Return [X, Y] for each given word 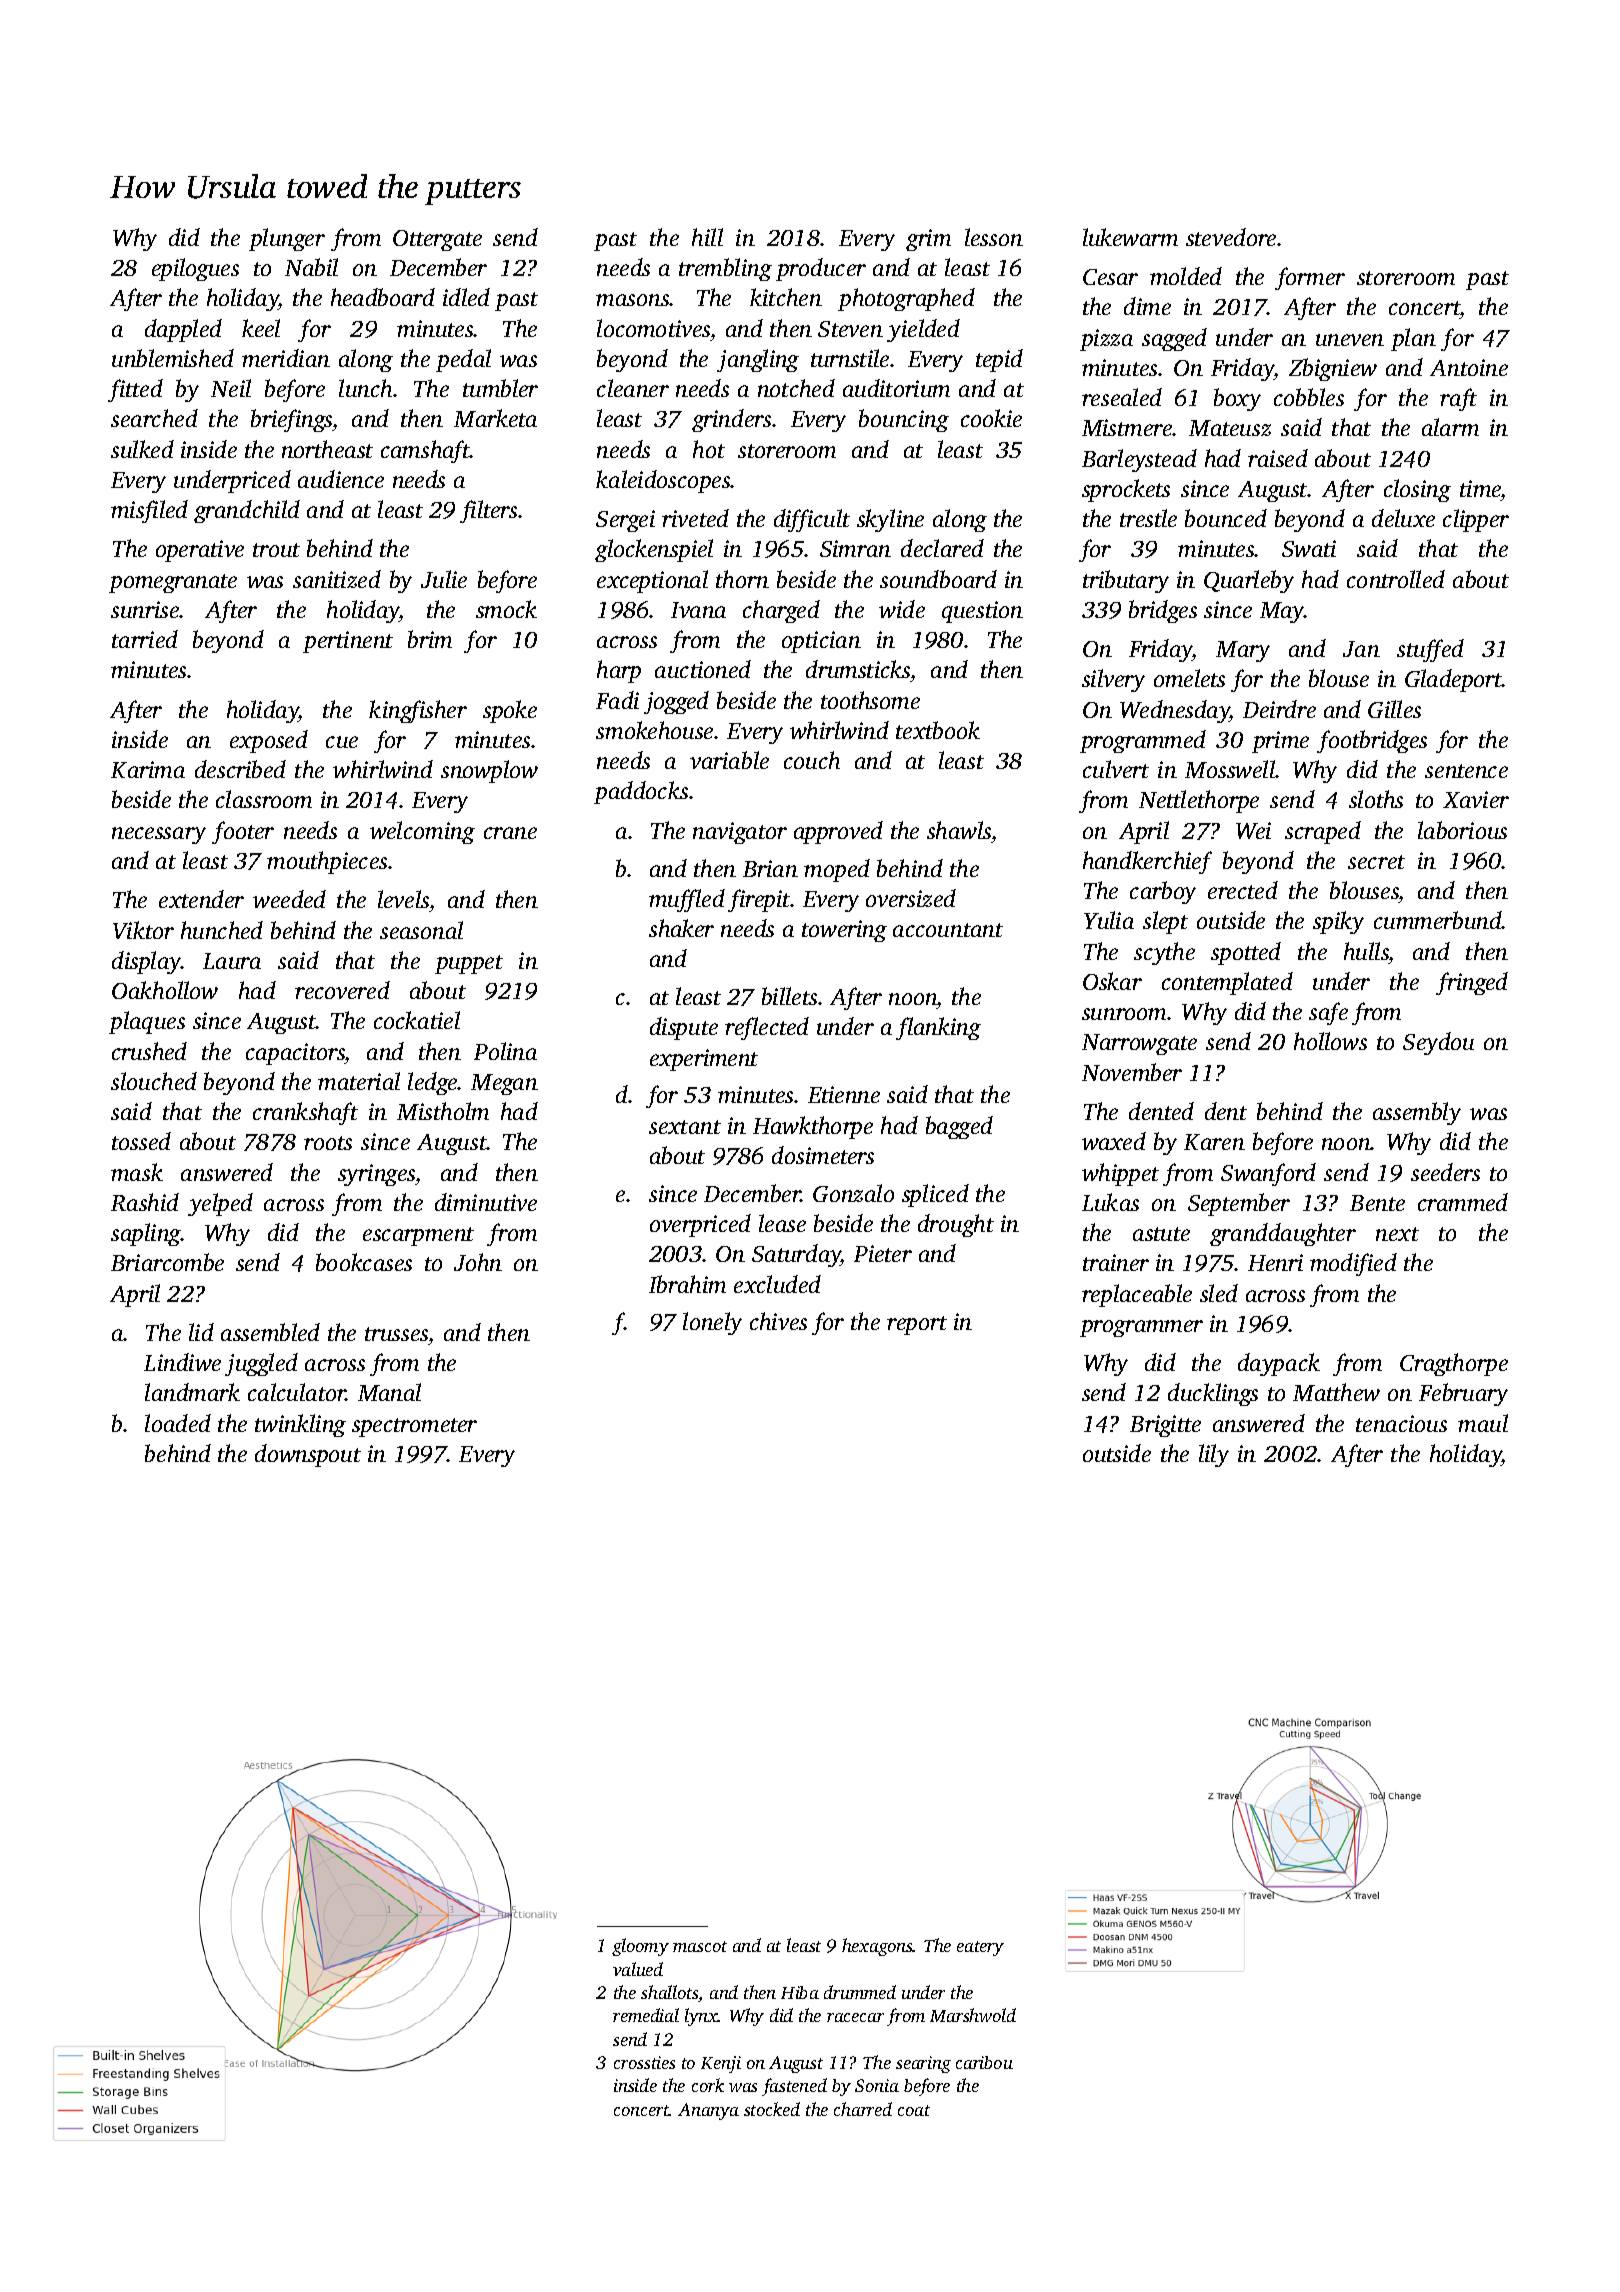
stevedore [1231, 237]
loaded [178, 1423]
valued [638, 1969]
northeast [327, 449]
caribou [984, 2062]
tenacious [1401, 1423]
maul [1483, 1423]
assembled [270, 1332]
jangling [758, 360]
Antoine [1469, 367]
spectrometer [414, 1427]
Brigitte [1165, 1426]
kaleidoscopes [663, 481]
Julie [444, 579]
